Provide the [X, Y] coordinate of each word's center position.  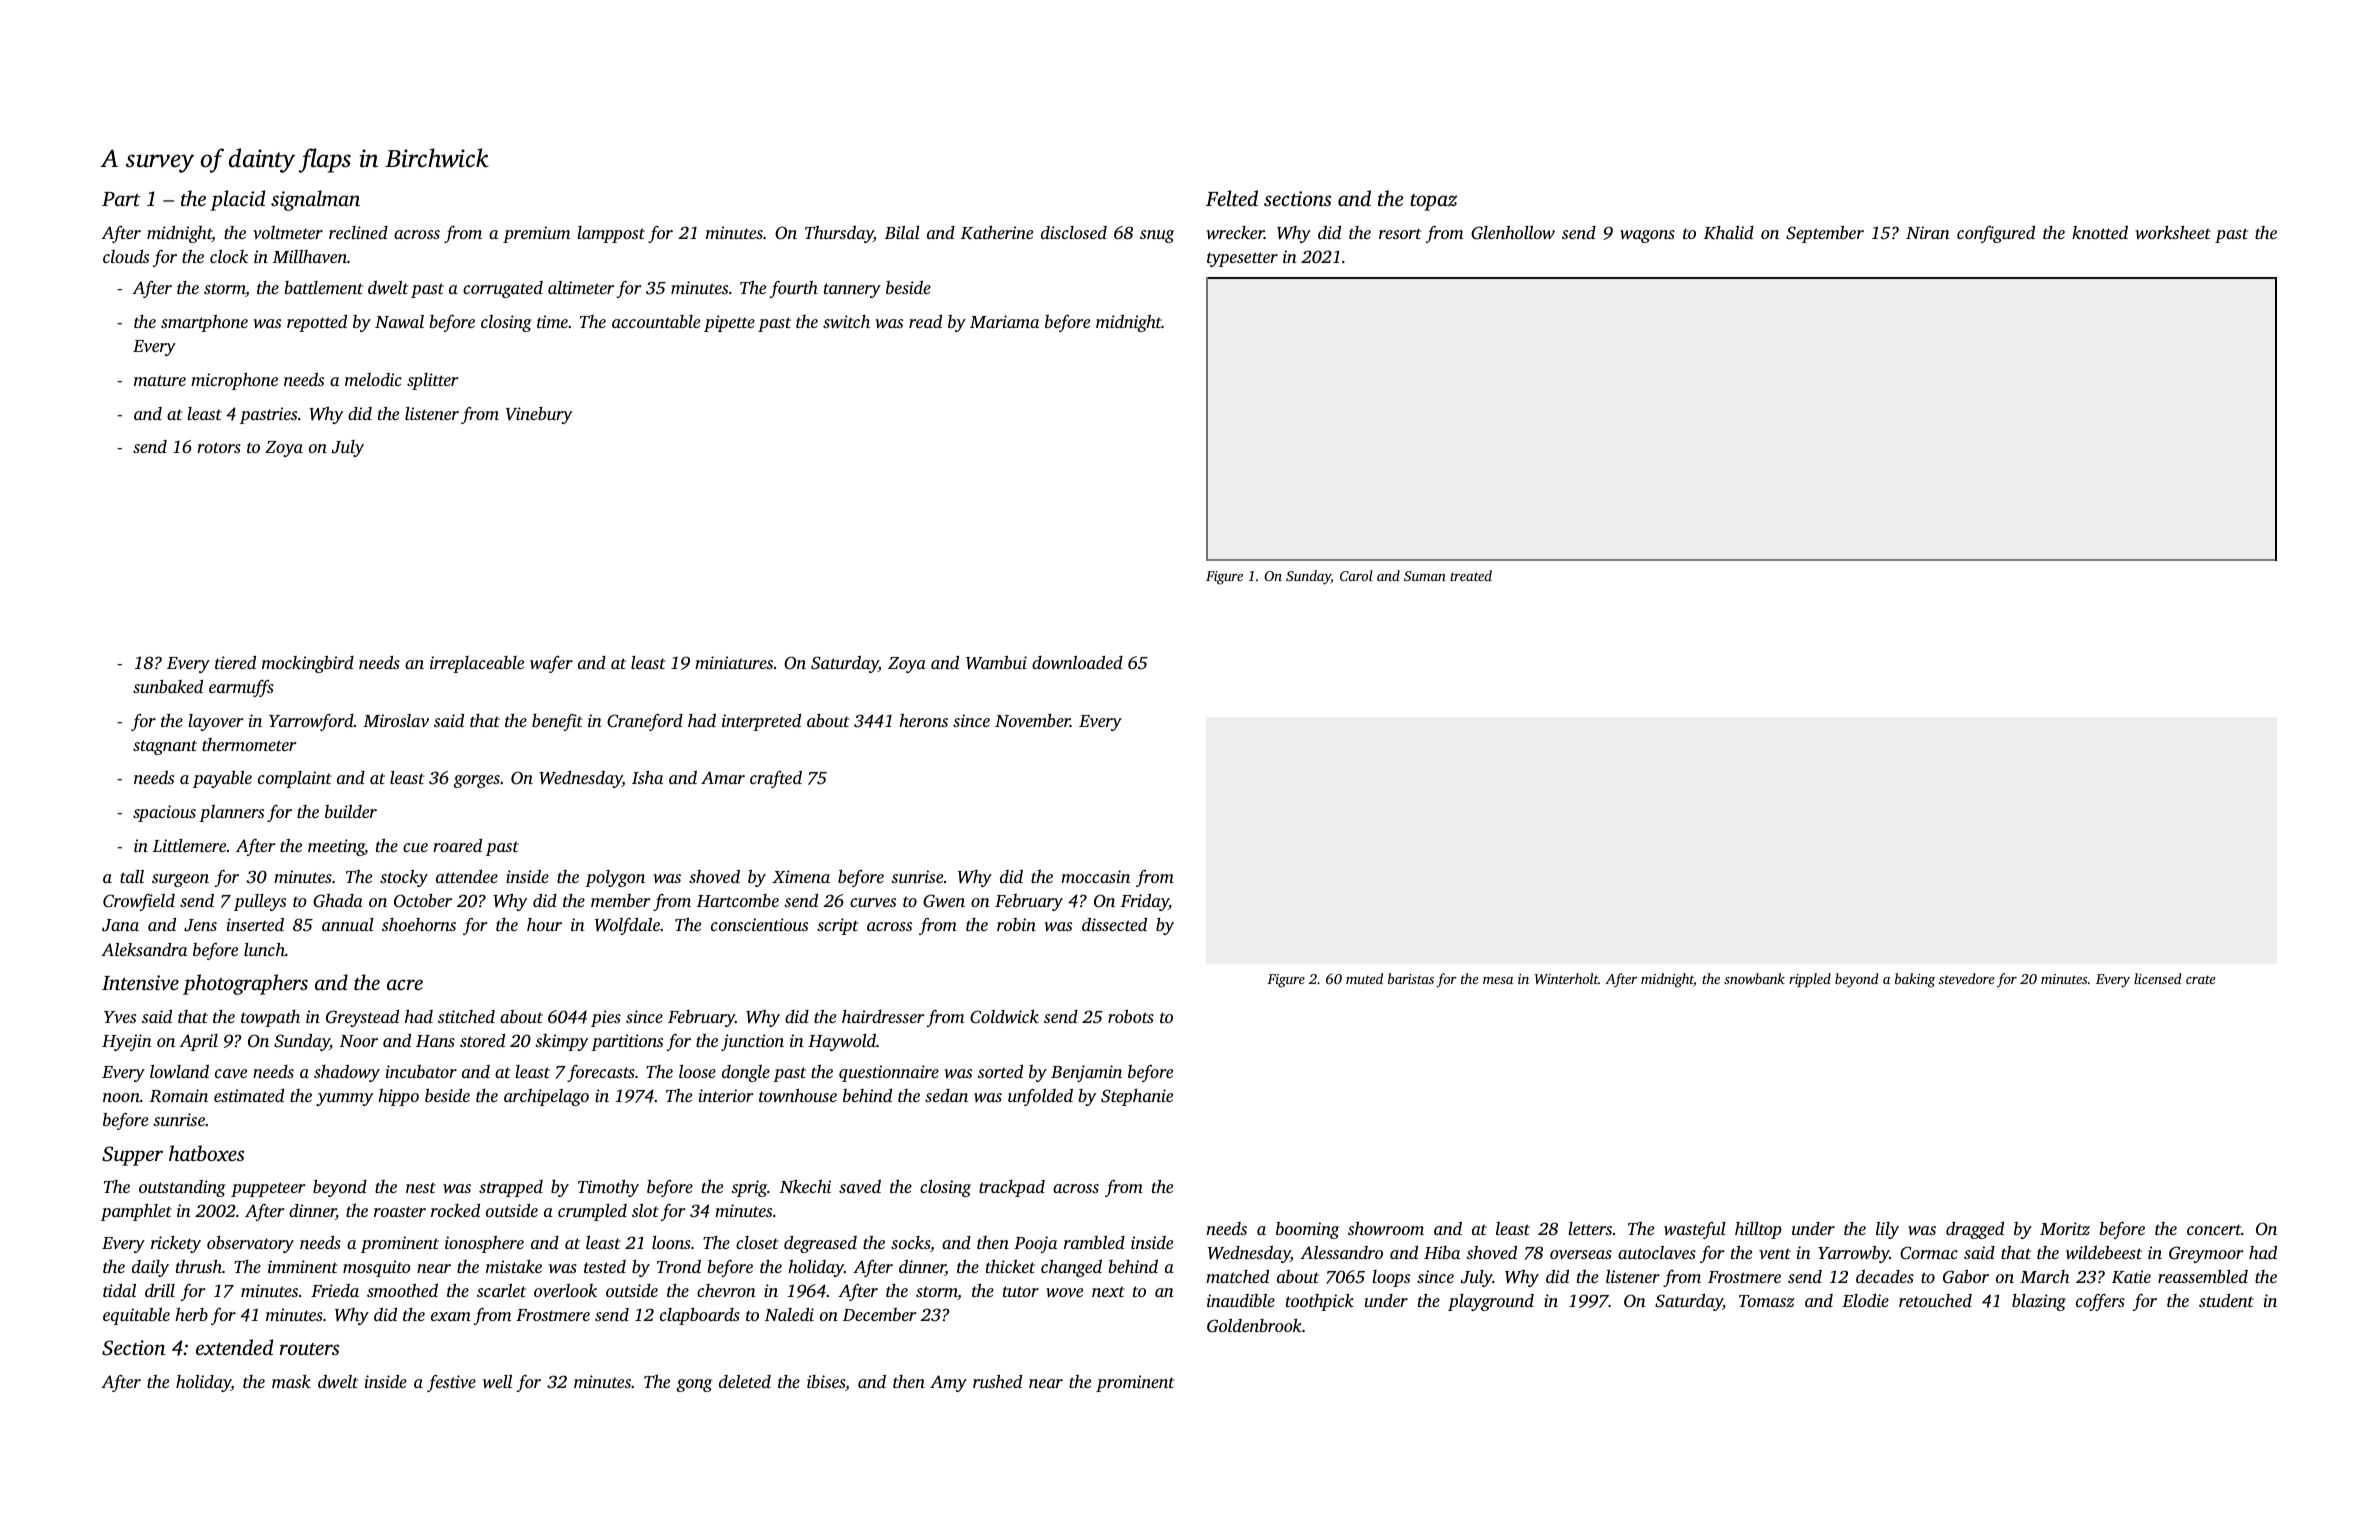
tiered [235, 662]
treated [1471, 575]
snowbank [1754, 978]
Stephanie [1137, 1097]
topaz [1433, 202]
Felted [1232, 198]
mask [291, 1381]
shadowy [347, 1073]
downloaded [1077, 662]
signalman [315, 200]
